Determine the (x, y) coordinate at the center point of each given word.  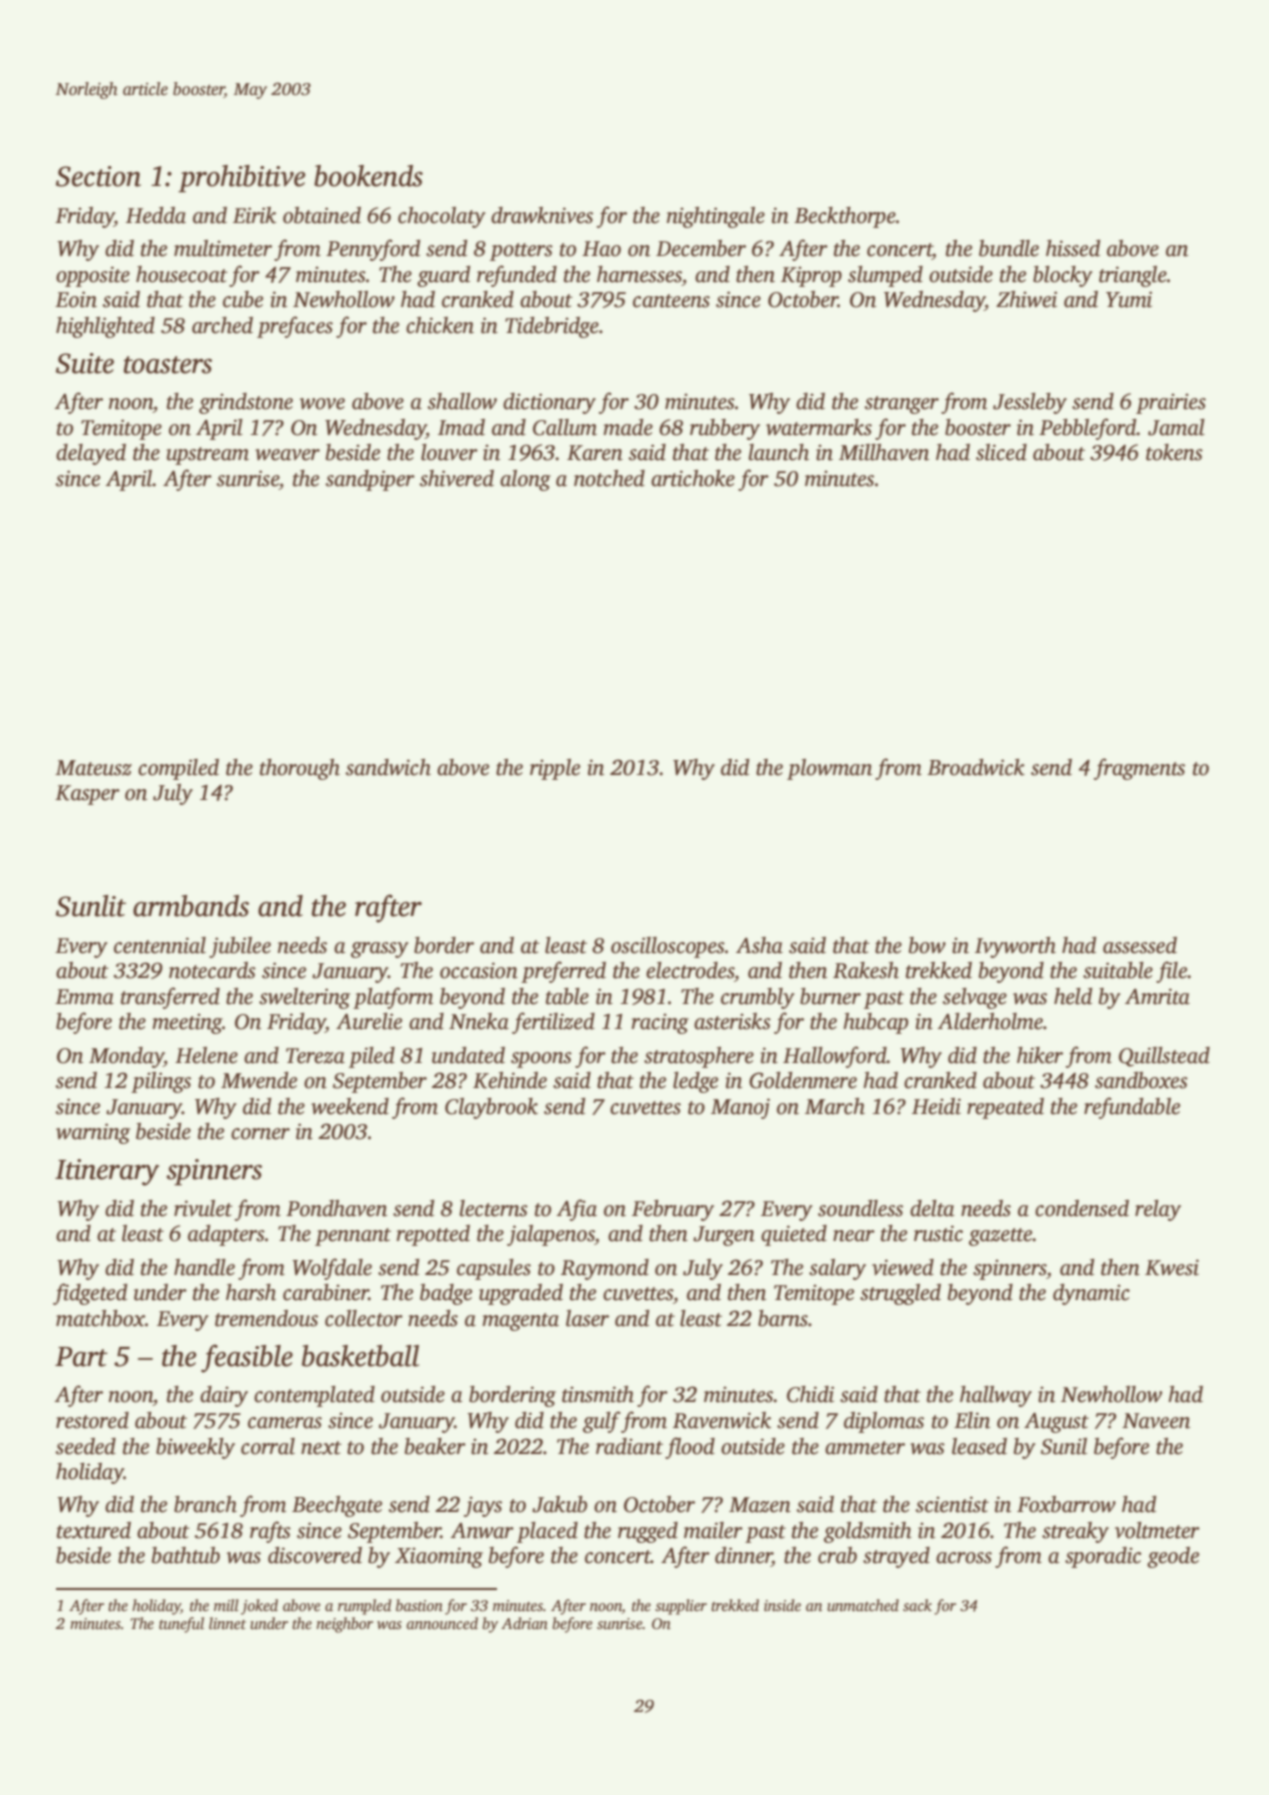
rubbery (725, 429)
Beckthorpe (845, 217)
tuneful (181, 1625)
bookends (368, 176)
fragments (1139, 769)
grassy (379, 950)
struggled (900, 1294)
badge (446, 1294)
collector (364, 1318)
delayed (91, 454)
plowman (829, 769)
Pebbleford (1088, 429)
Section (98, 176)
